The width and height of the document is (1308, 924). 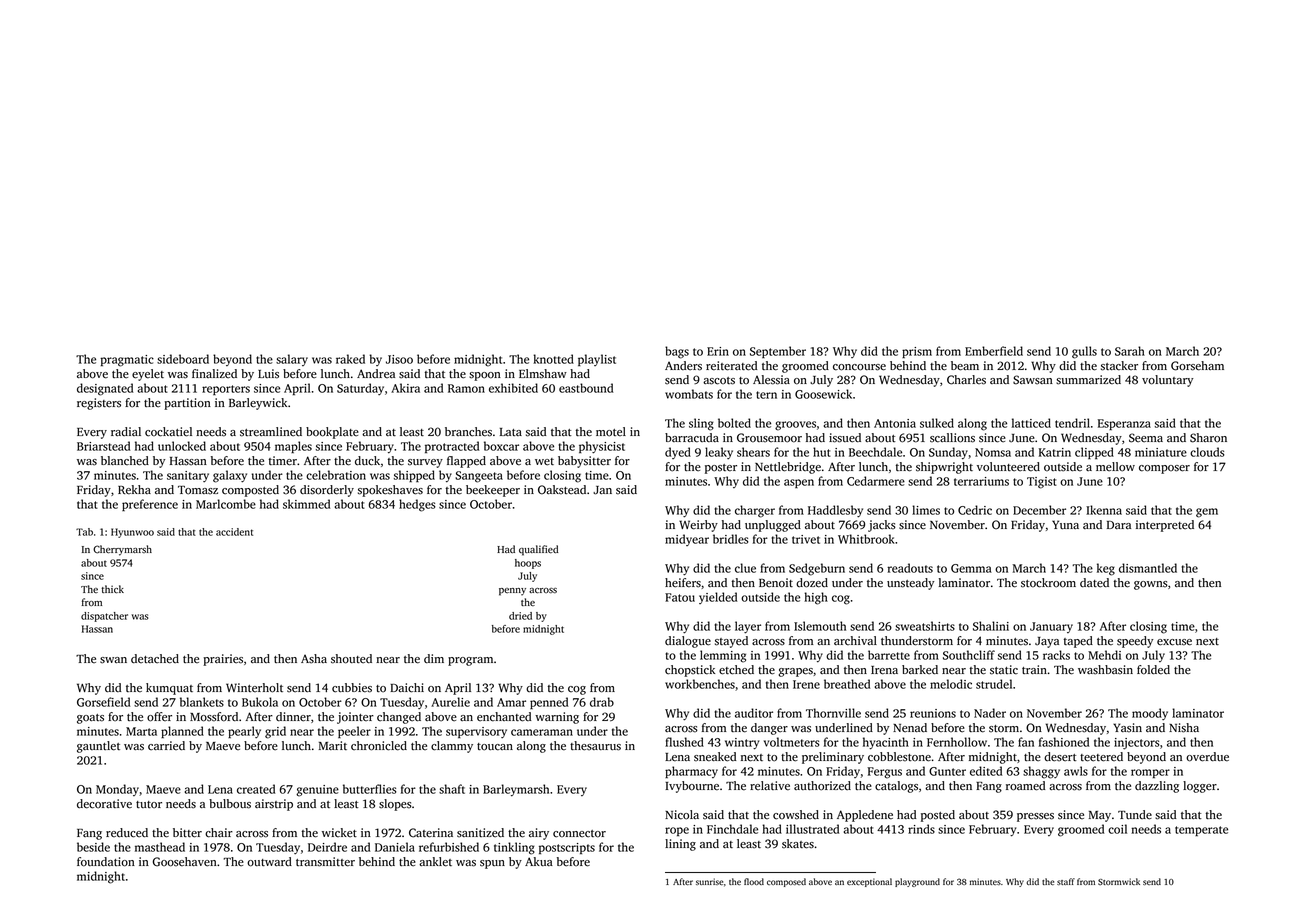 What do you see at coordinates (876, 481) in the document?
I see `Cedarmere` at bounding box center [876, 481].
